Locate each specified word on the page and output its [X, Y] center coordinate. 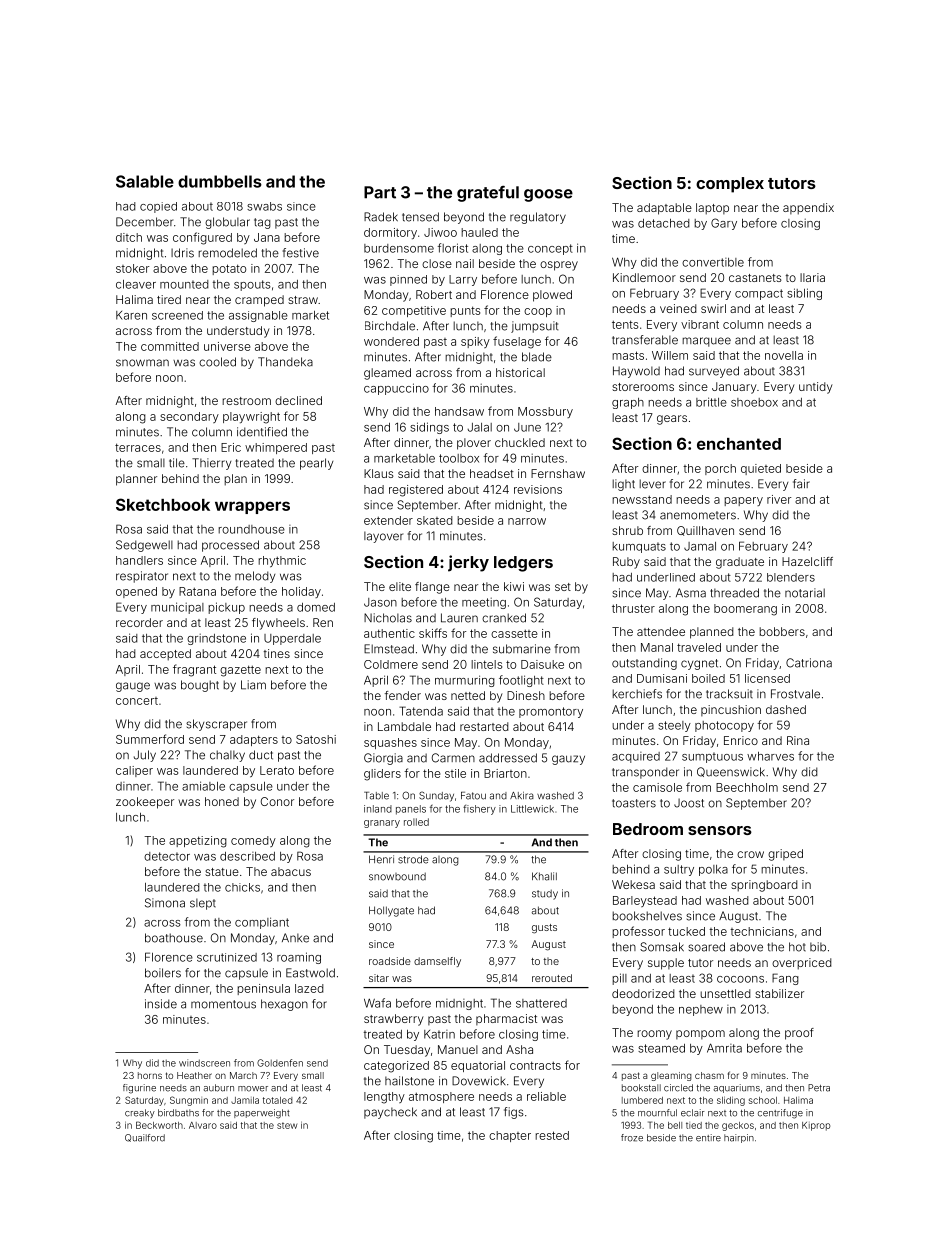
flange [432, 588]
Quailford [145, 1138]
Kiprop [816, 1126]
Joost [689, 803]
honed [222, 801]
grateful [488, 194]
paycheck [390, 1113]
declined [298, 400]
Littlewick [532, 809]
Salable [145, 181]
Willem [670, 355]
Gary [724, 224]
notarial [805, 593]
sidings [429, 428]
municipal [177, 608]
